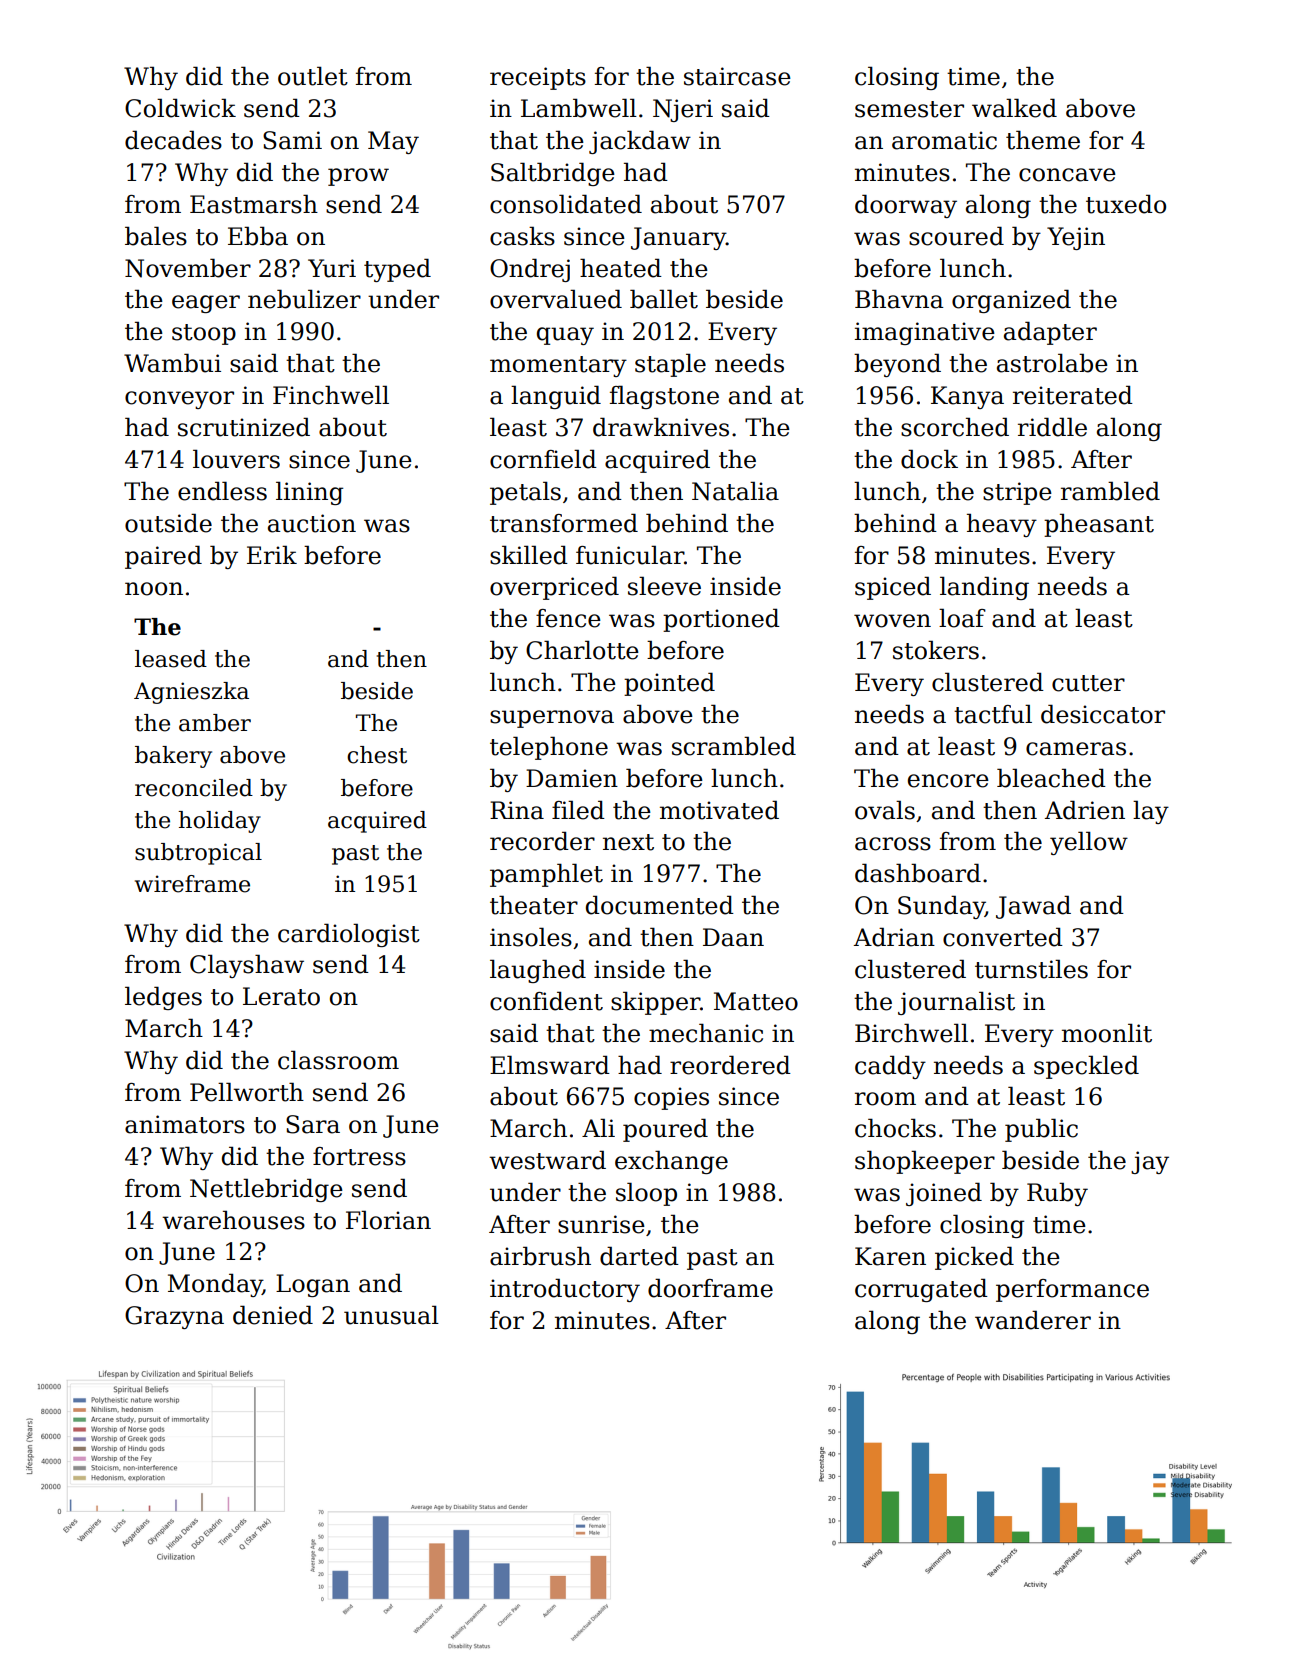 This screenshot has height=1675, width=1294. Describe the element at coordinates (531, 937) in the screenshot. I see `insoles` at that location.
